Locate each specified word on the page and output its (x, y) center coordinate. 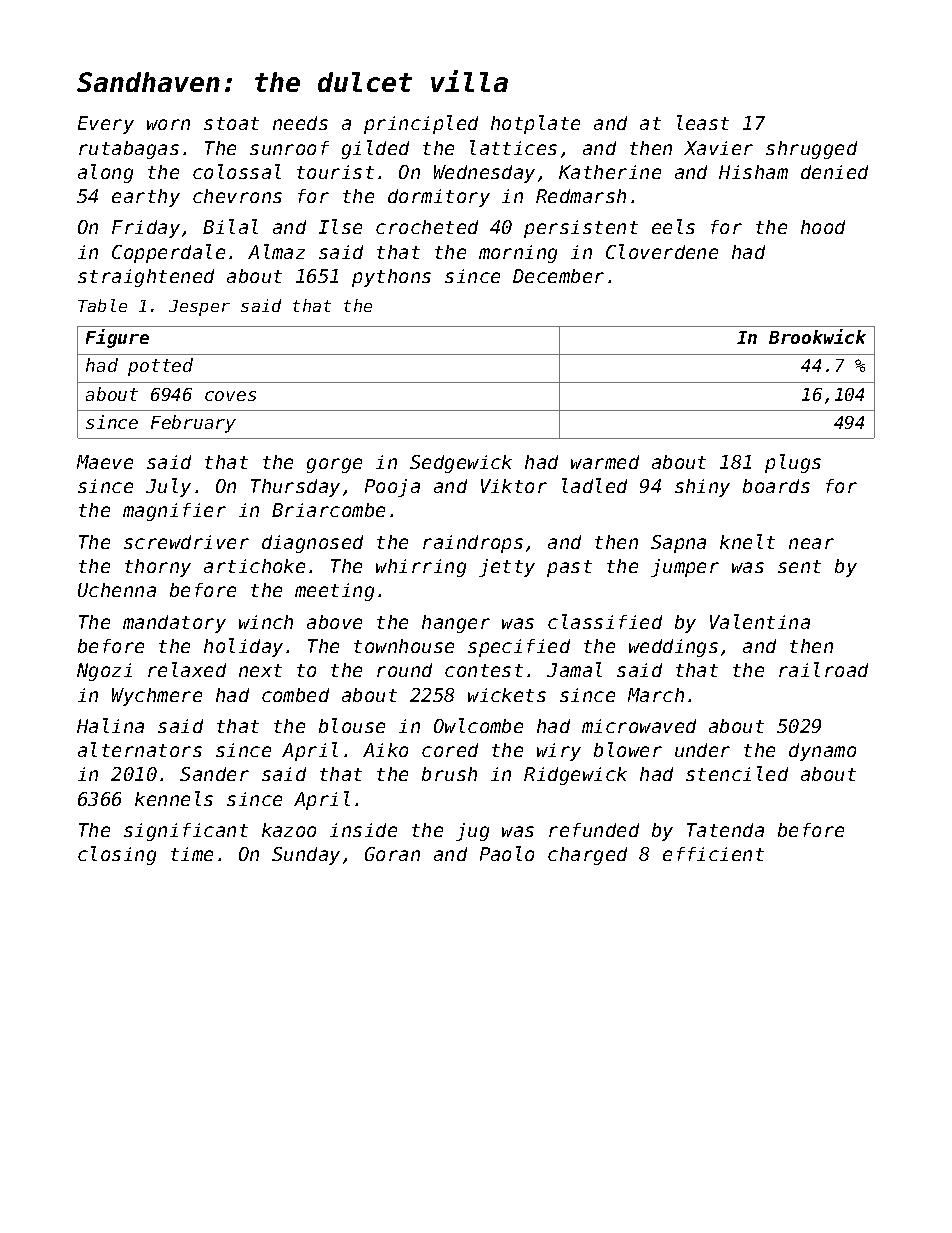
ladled (594, 485)
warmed (605, 462)
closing (117, 855)
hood (823, 227)
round (404, 670)
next (260, 670)
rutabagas (129, 150)
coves (230, 396)
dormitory (439, 198)
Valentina (760, 621)
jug (472, 832)
